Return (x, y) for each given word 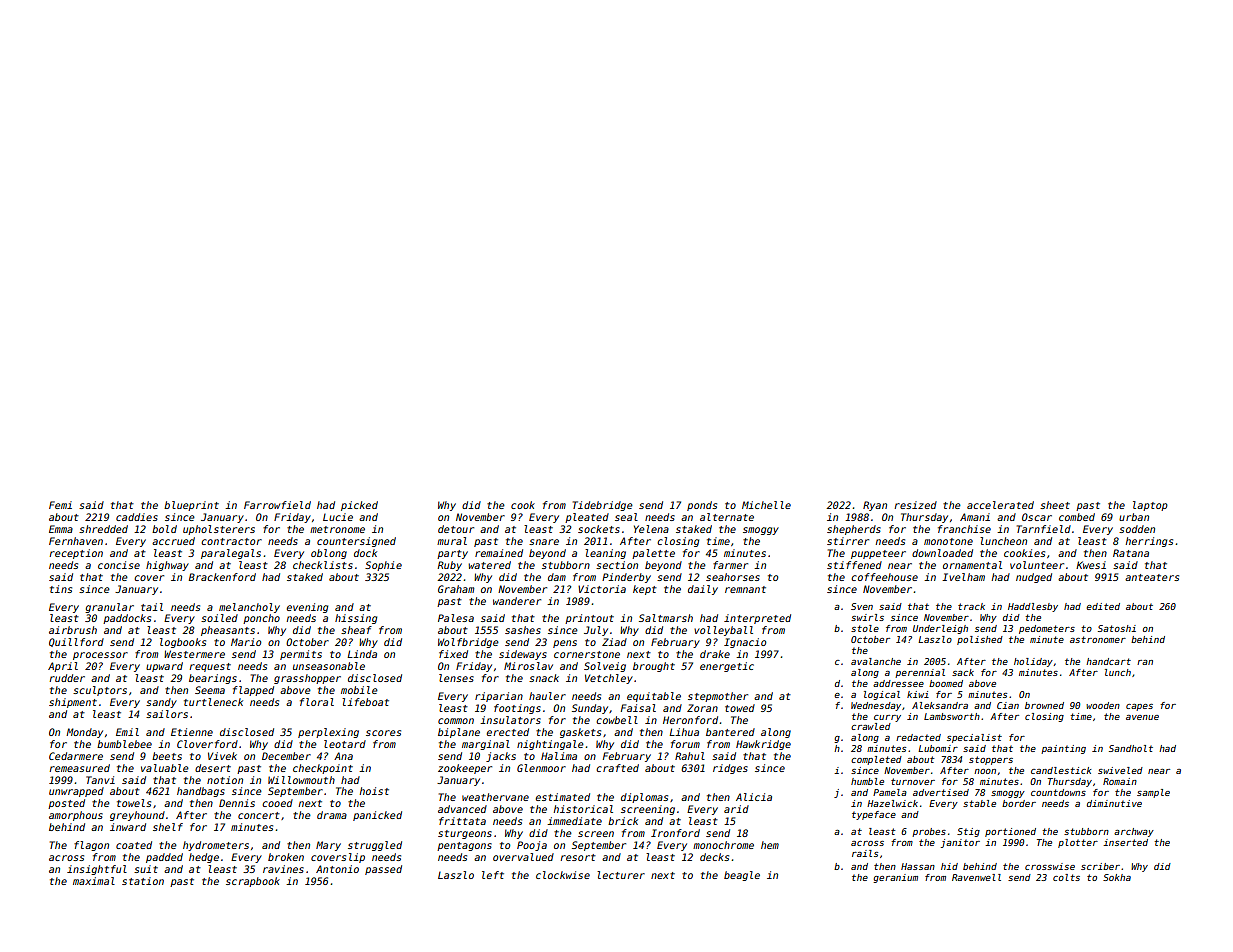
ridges (730, 769)
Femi (60, 505)
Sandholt (1131, 748)
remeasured (80, 768)
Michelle (766, 505)
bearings (213, 679)
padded (164, 858)
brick (623, 821)
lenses (456, 678)
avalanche (876, 661)
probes (929, 832)
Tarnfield (1044, 529)
